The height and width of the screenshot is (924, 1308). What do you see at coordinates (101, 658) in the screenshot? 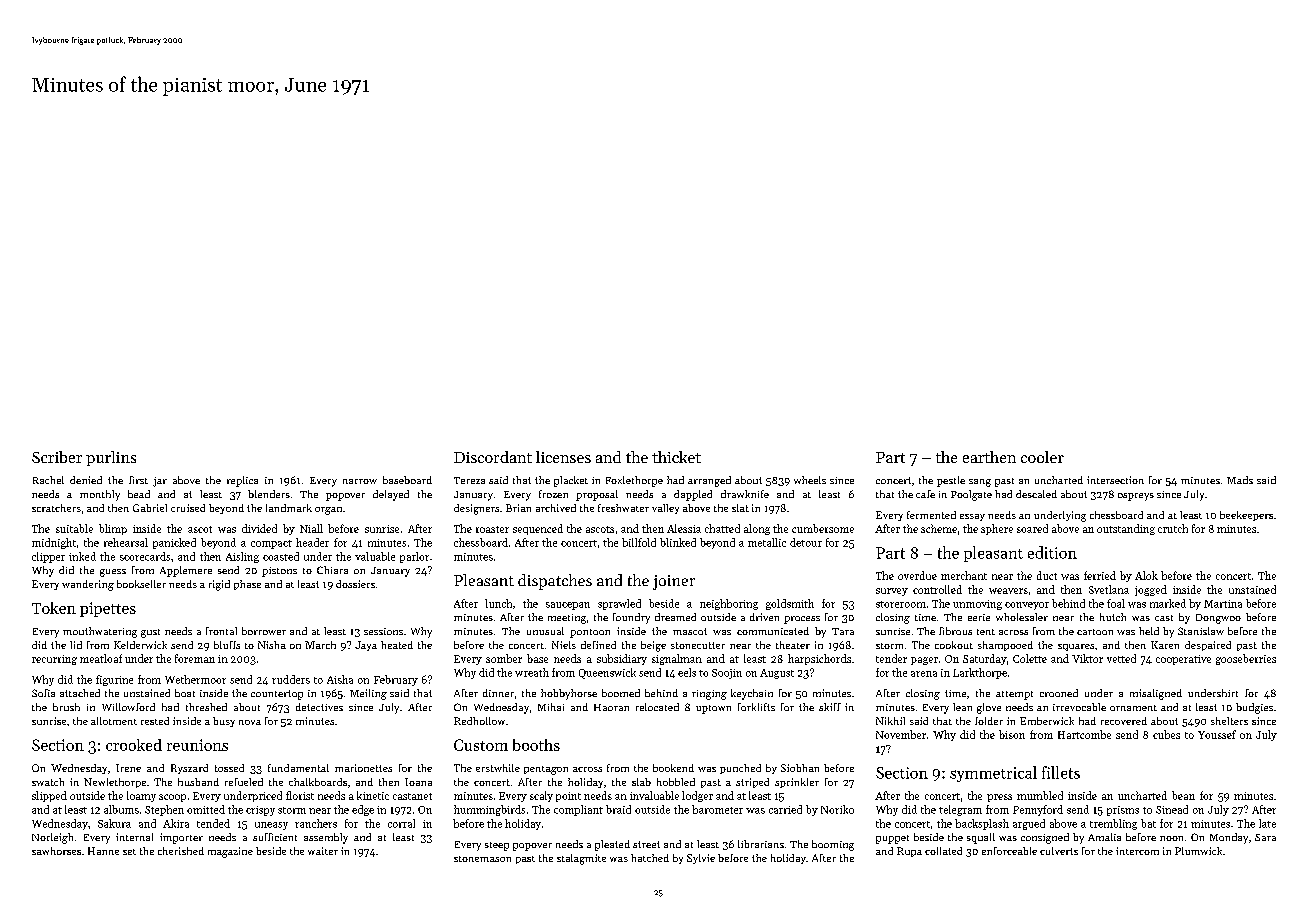
I see `meatloaf` at bounding box center [101, 658].
